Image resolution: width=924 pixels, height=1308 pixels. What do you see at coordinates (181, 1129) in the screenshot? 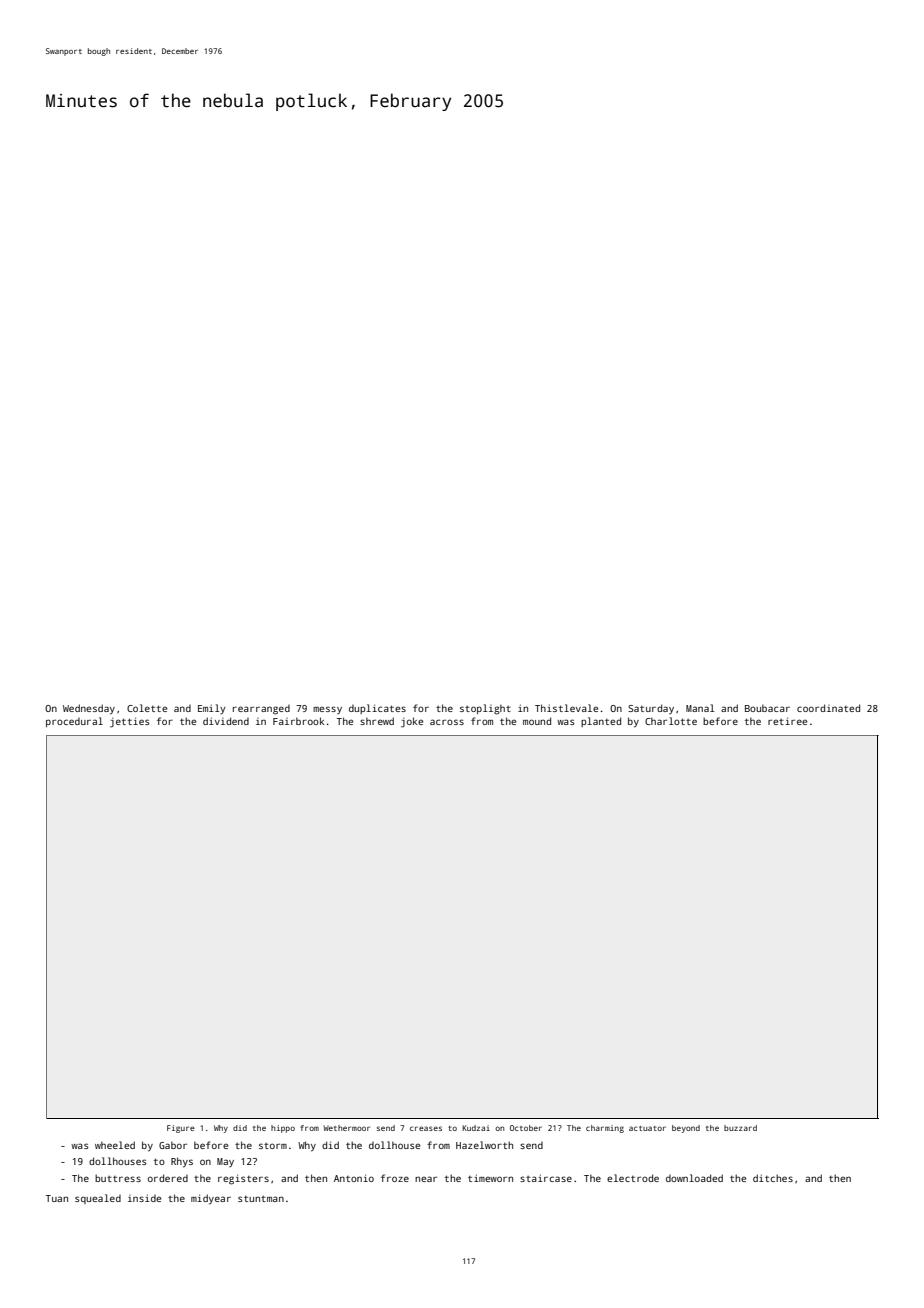
I see `Figure` at bounding box center [181, 1129].
